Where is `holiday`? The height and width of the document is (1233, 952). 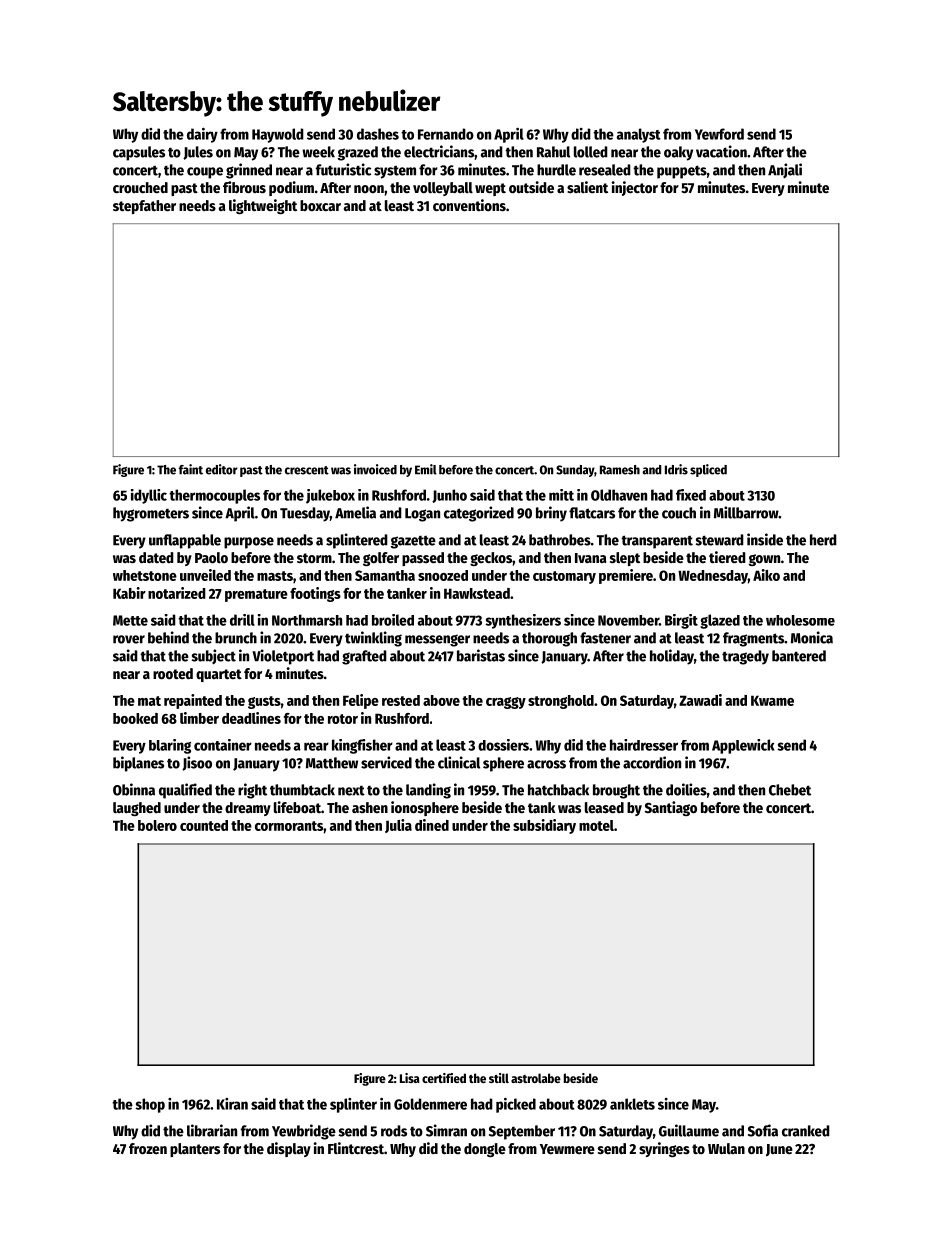
holiday is located at coordinates (672, 657).
